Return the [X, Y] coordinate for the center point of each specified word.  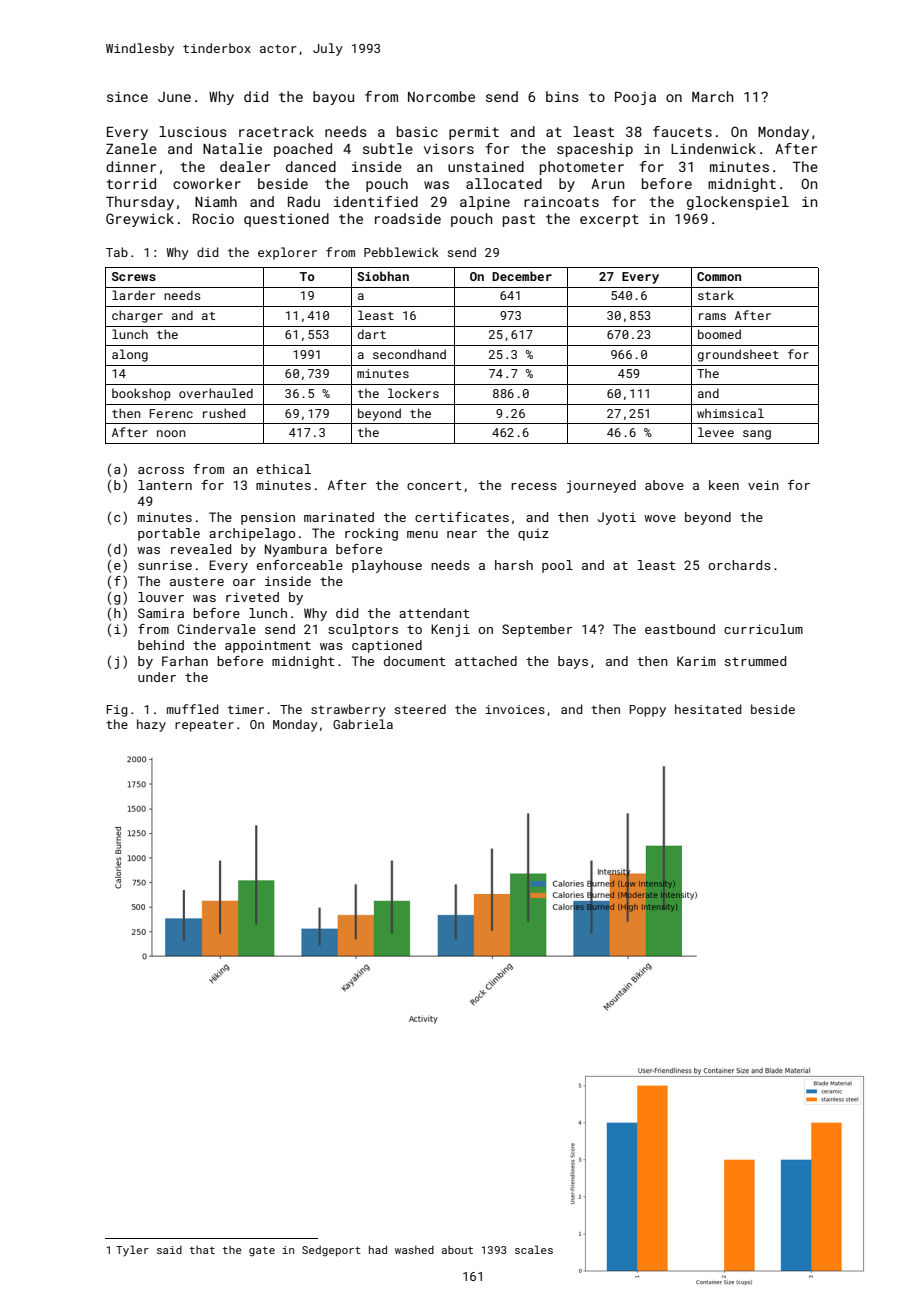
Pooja [635, 98]
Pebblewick [401, 252]
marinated [339, 517]
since [127, 96]
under [157, 677]
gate [262, 1252]
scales [534, 1249]
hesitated [708, 709]
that [202, 1250]
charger [137, 316]
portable [169, 534]
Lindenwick [713, 148]
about [457, 1250]
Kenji [450, 630]
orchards [739, 565]
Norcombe [441, 96]
